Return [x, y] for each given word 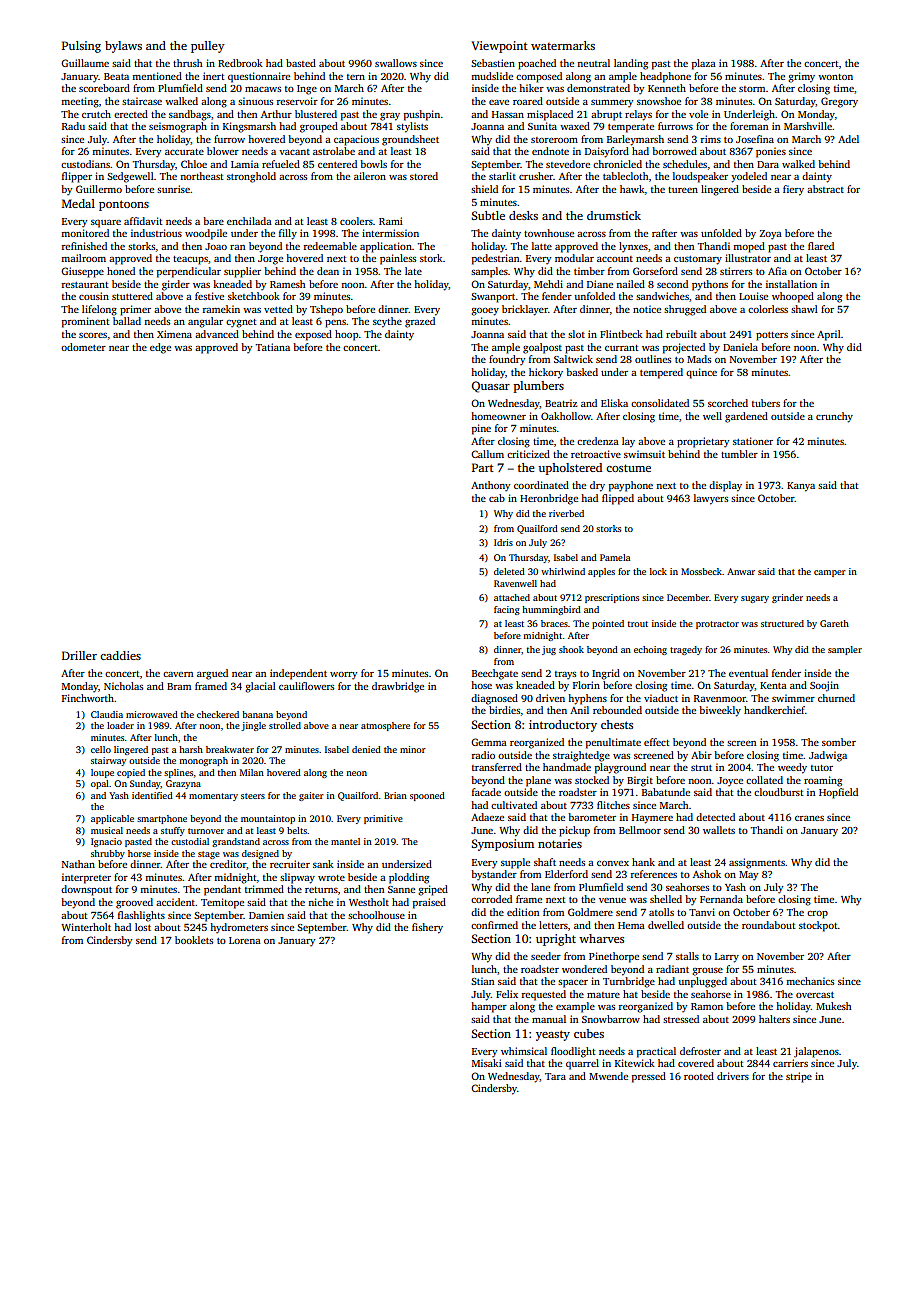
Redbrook [240, 63]
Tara [555, 1076]
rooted [699, 1076]
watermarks [563, 45]
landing [631, 64]
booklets [194, 940]
